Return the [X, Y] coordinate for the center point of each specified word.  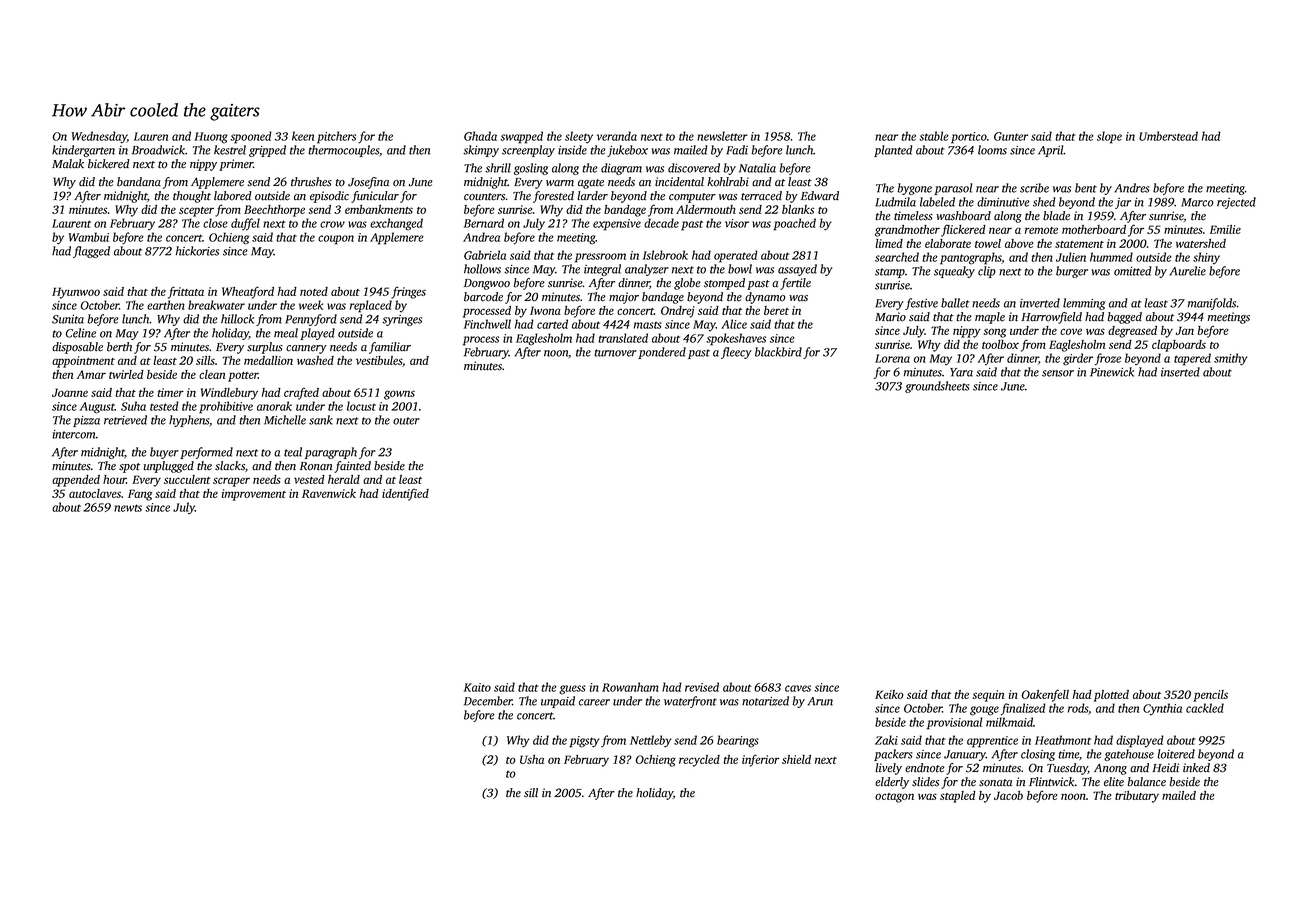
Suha [133, 406]
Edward [820, 196]
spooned [251, 137]
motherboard [1094, 229]
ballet [955, 303]
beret [776, 310]
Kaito [477, 687]
